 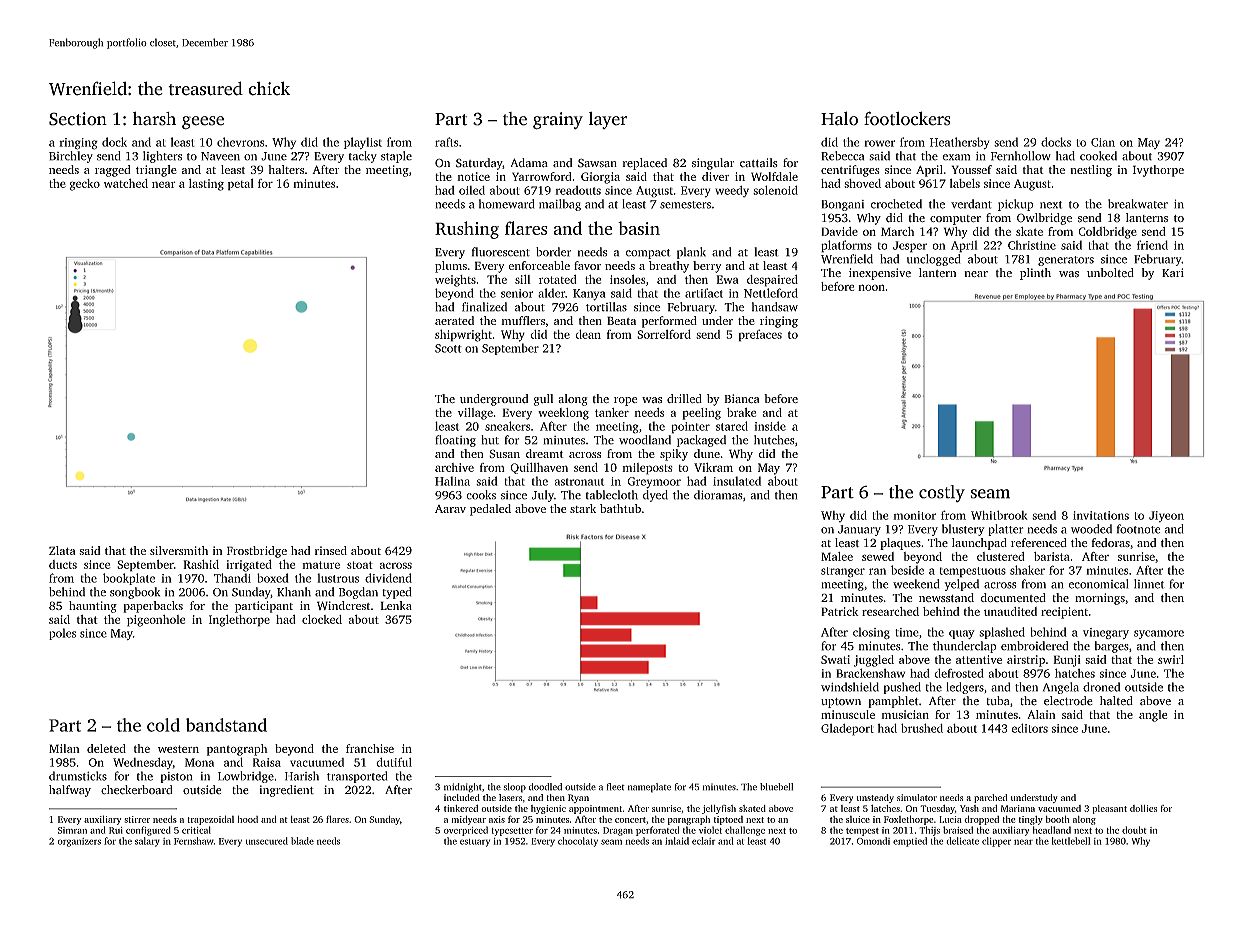 What do you see at coordinates (203, 123) in the screenshot?
I see `geese` at bounding box center [203, 123].
